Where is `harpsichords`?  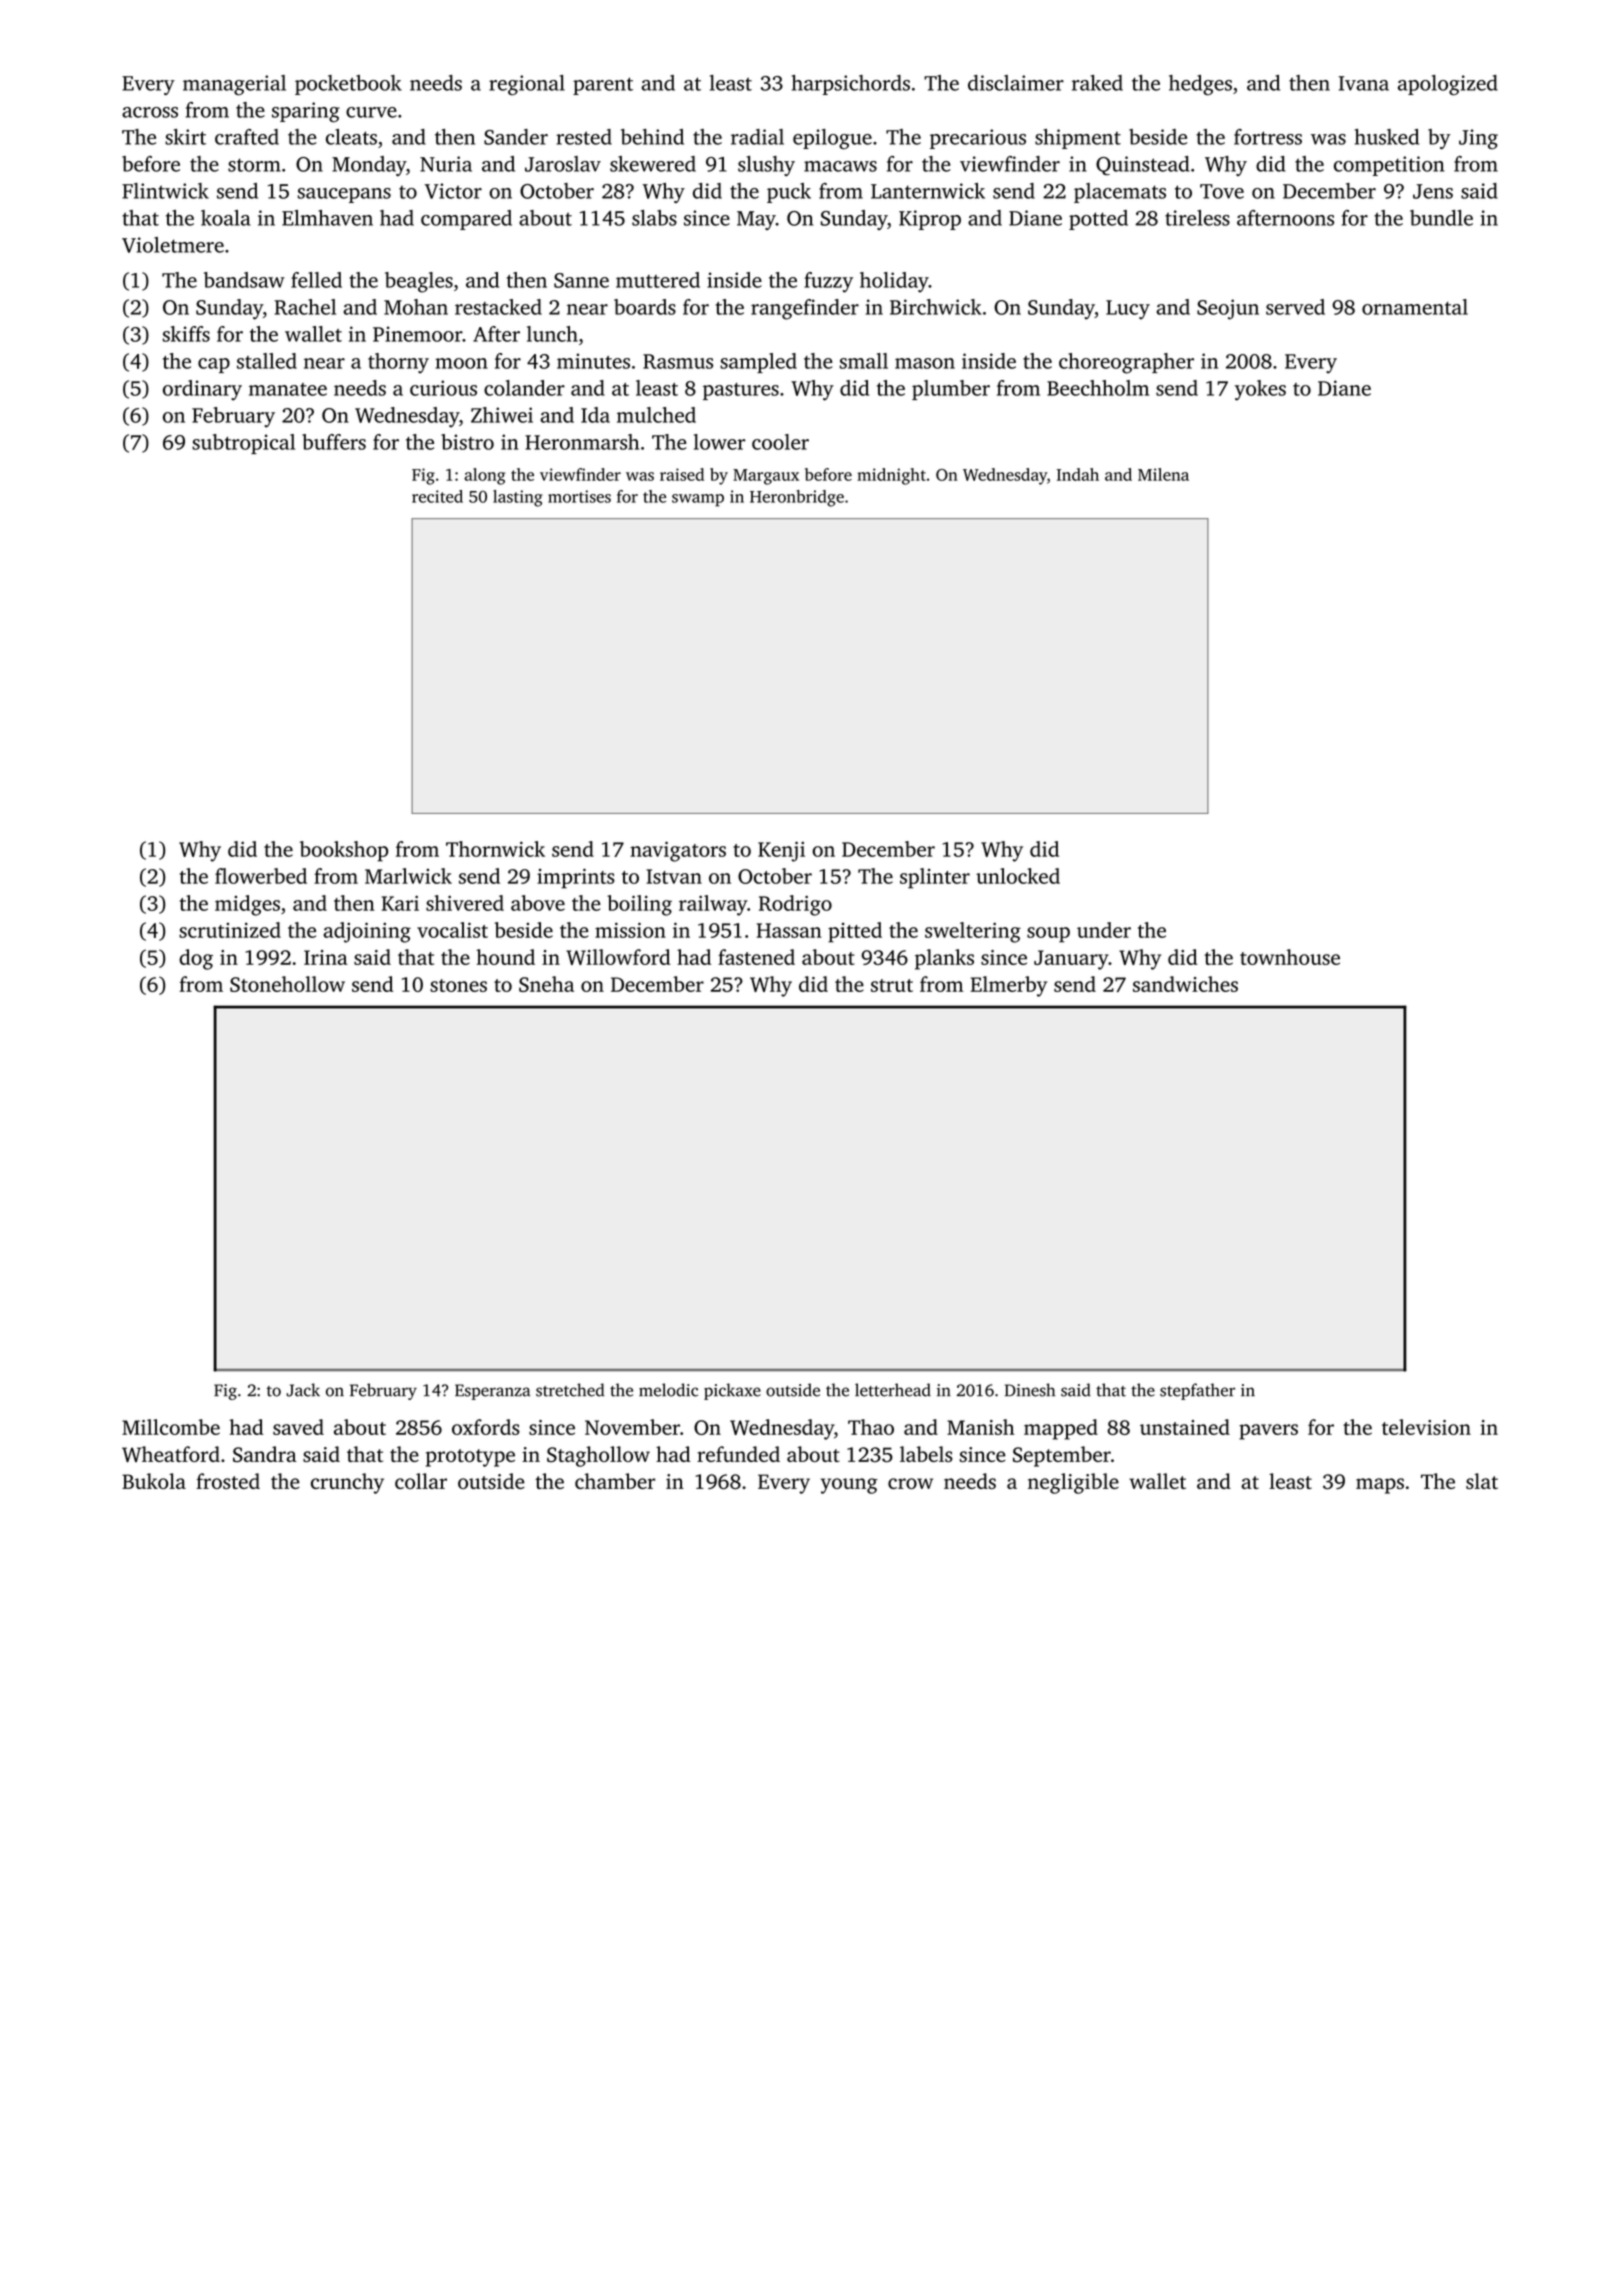
harpsichords is located at coordinates (851, 85).
